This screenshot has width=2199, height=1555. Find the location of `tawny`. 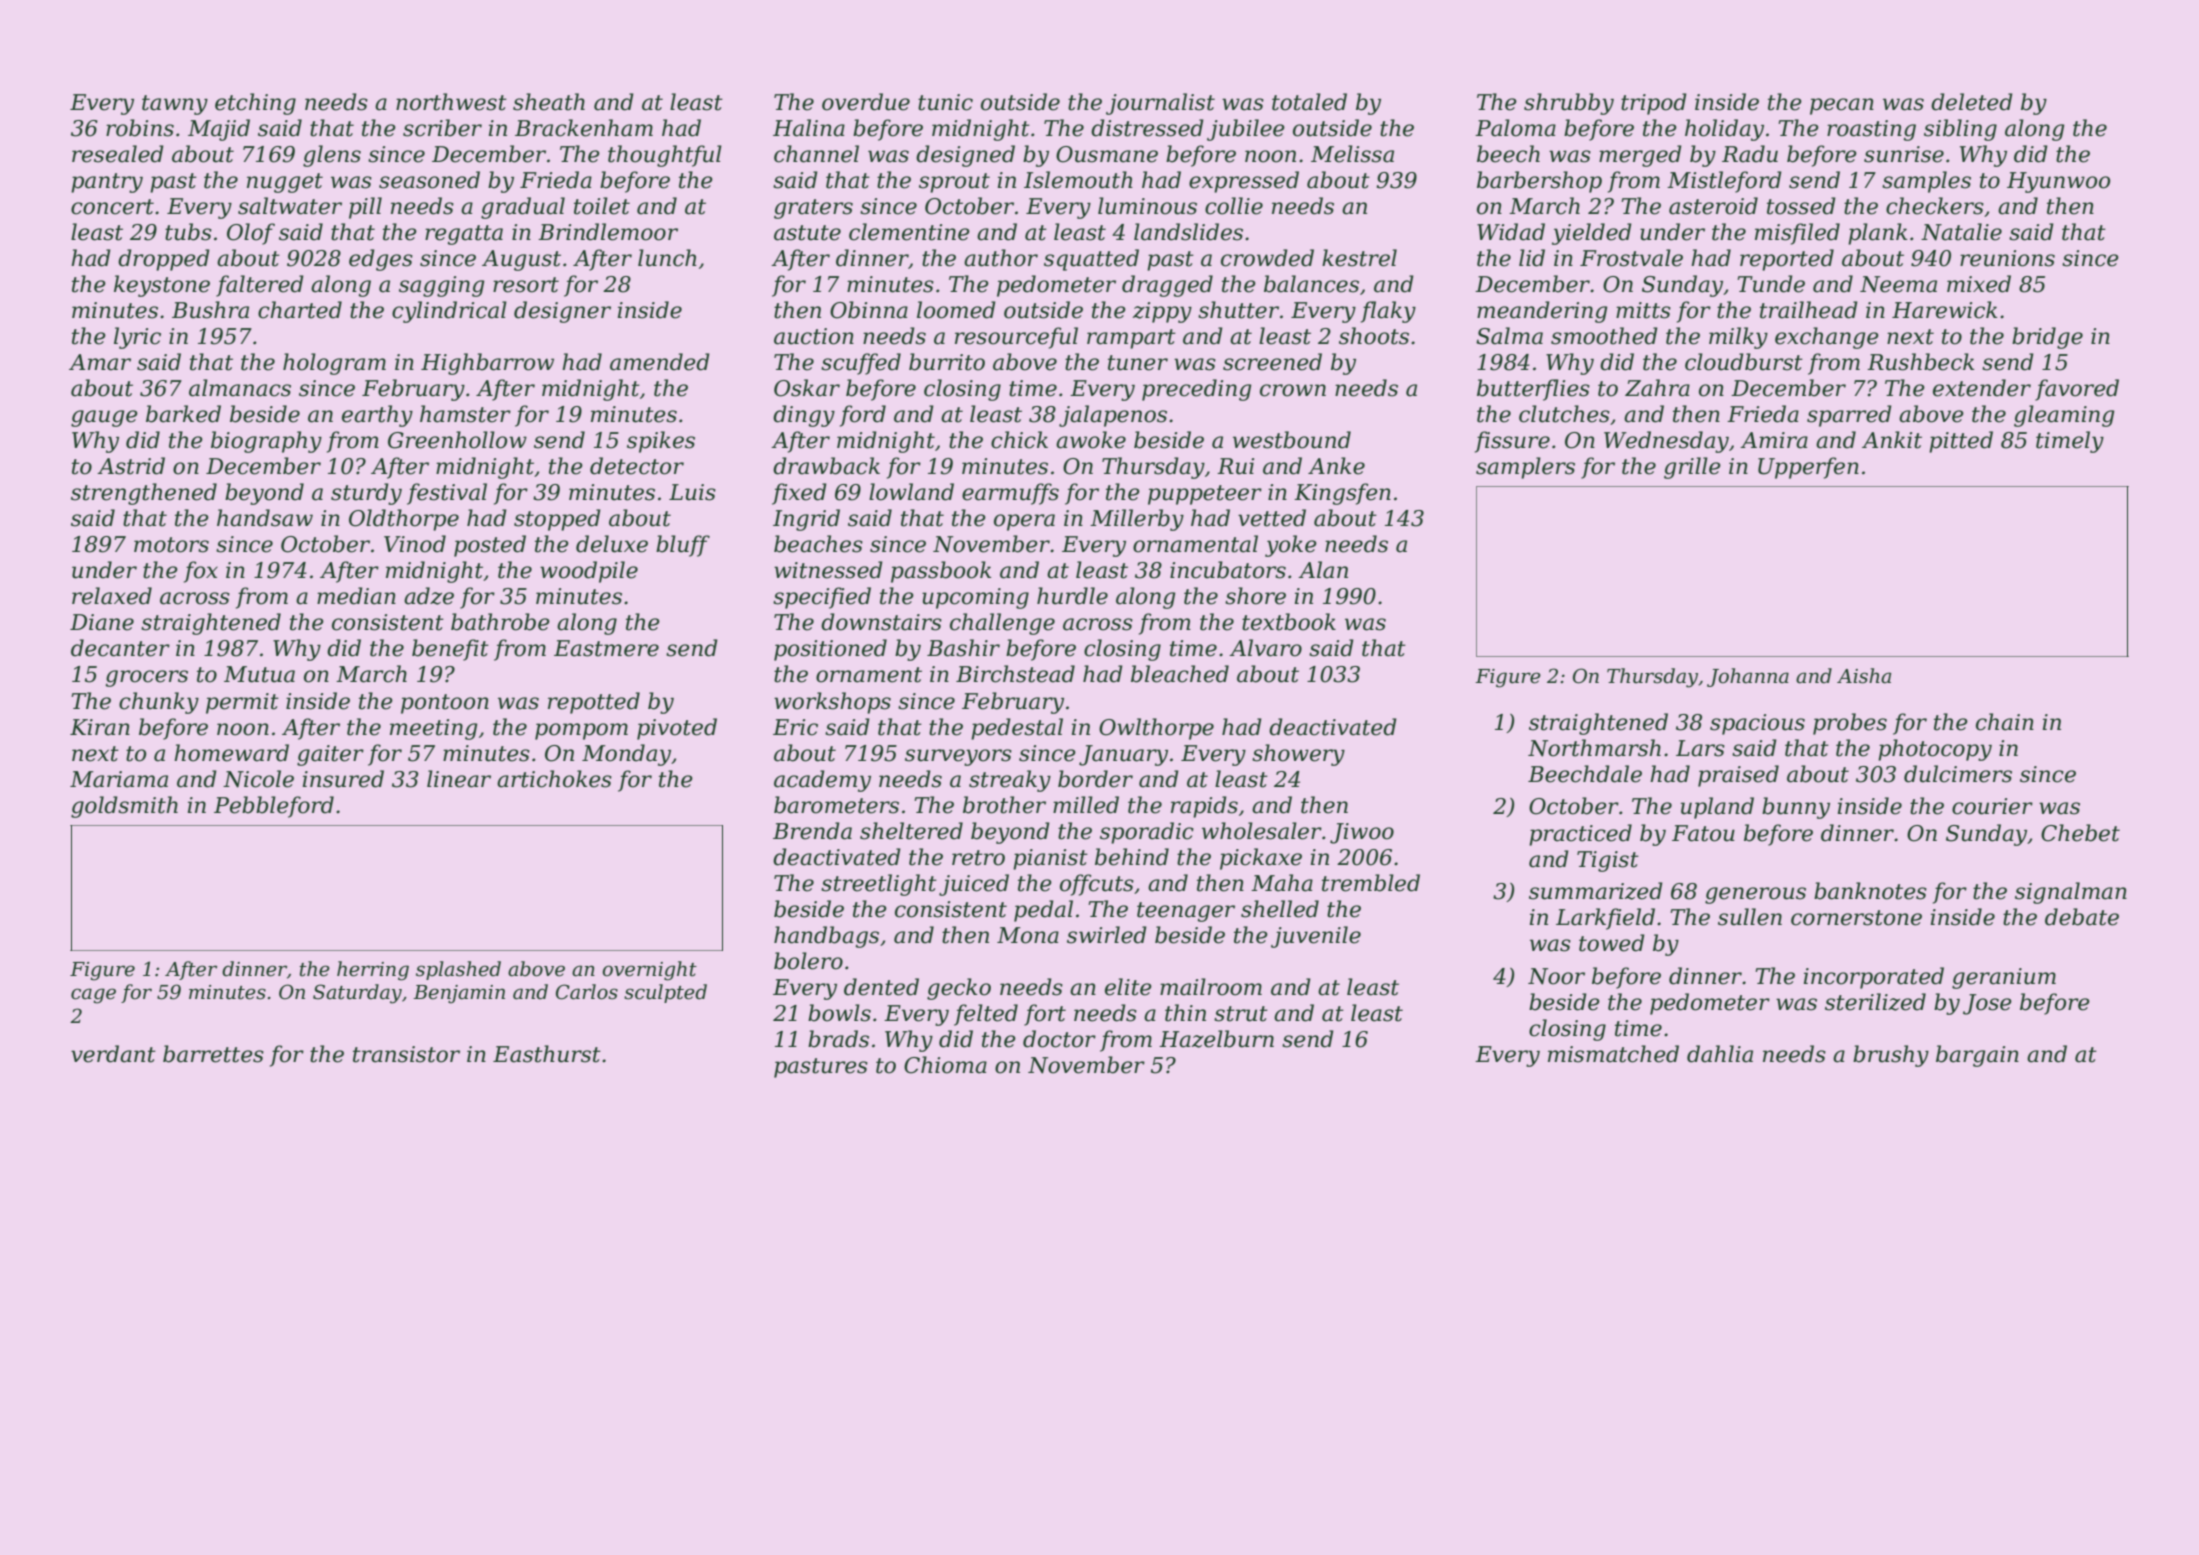

tawny is located at coordinates (175, 105).
